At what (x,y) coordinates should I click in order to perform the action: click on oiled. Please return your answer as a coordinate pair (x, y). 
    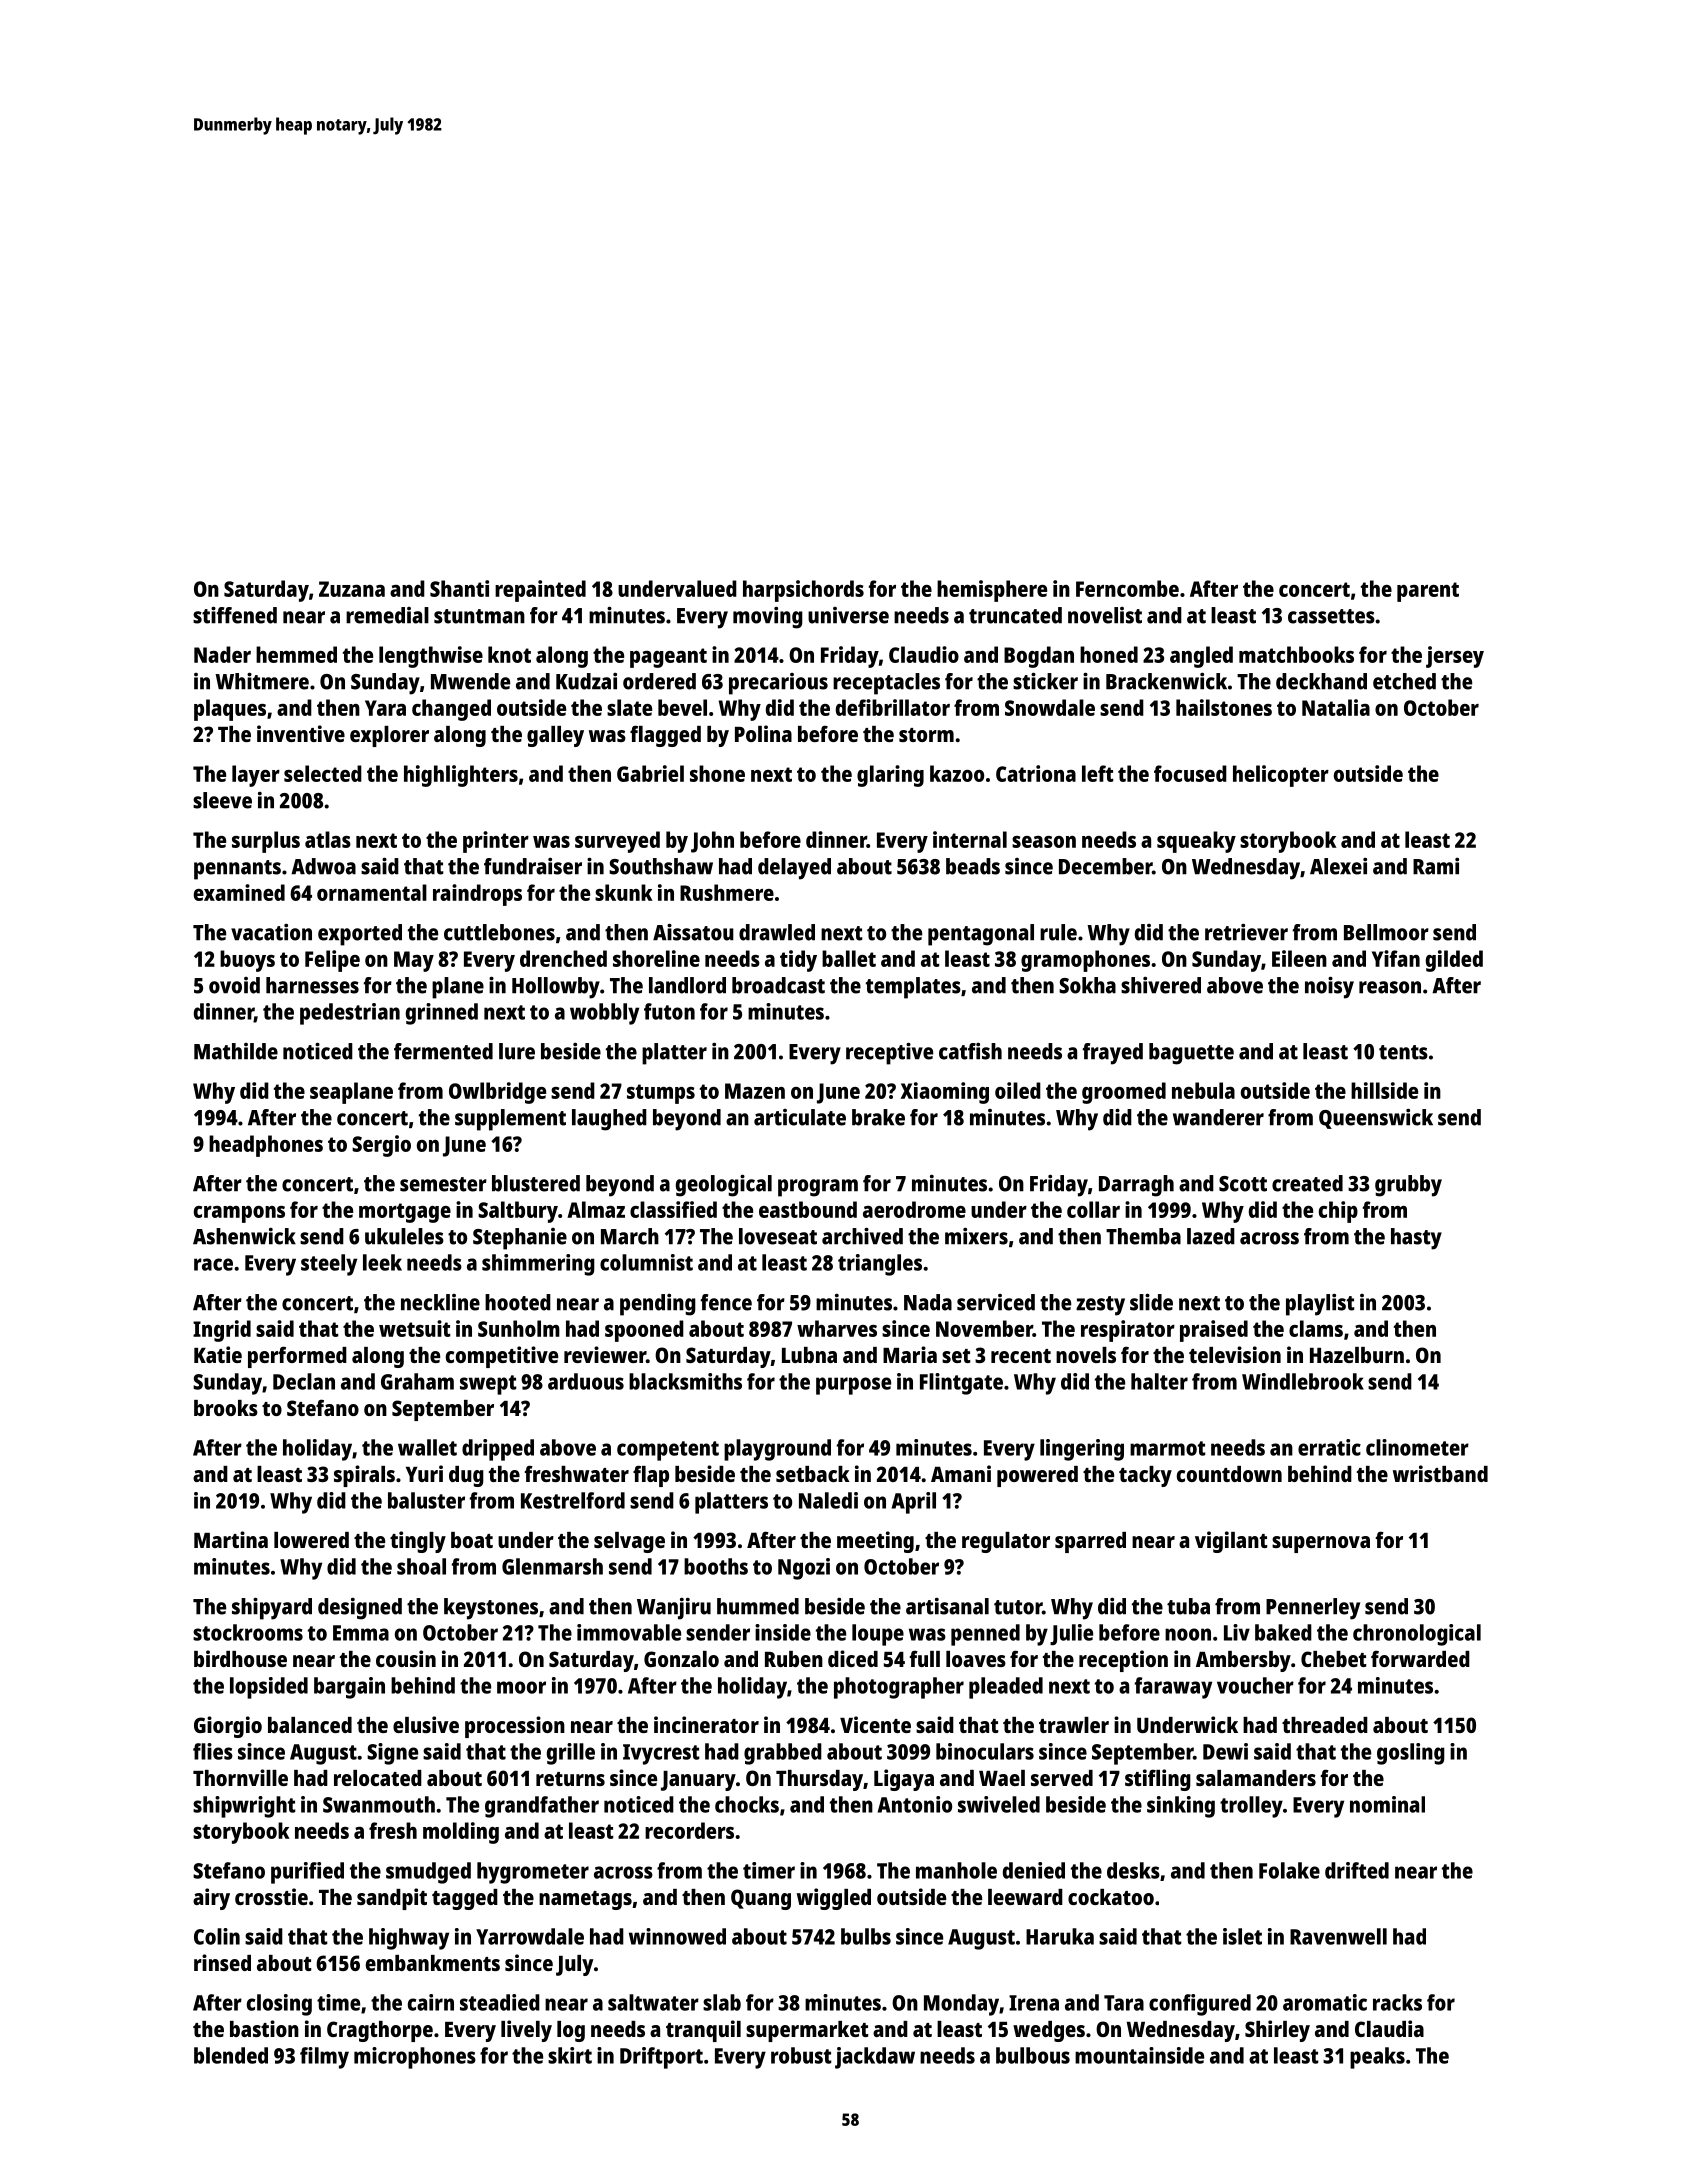
    Looking at the image, I should click on (1018, 1090).
